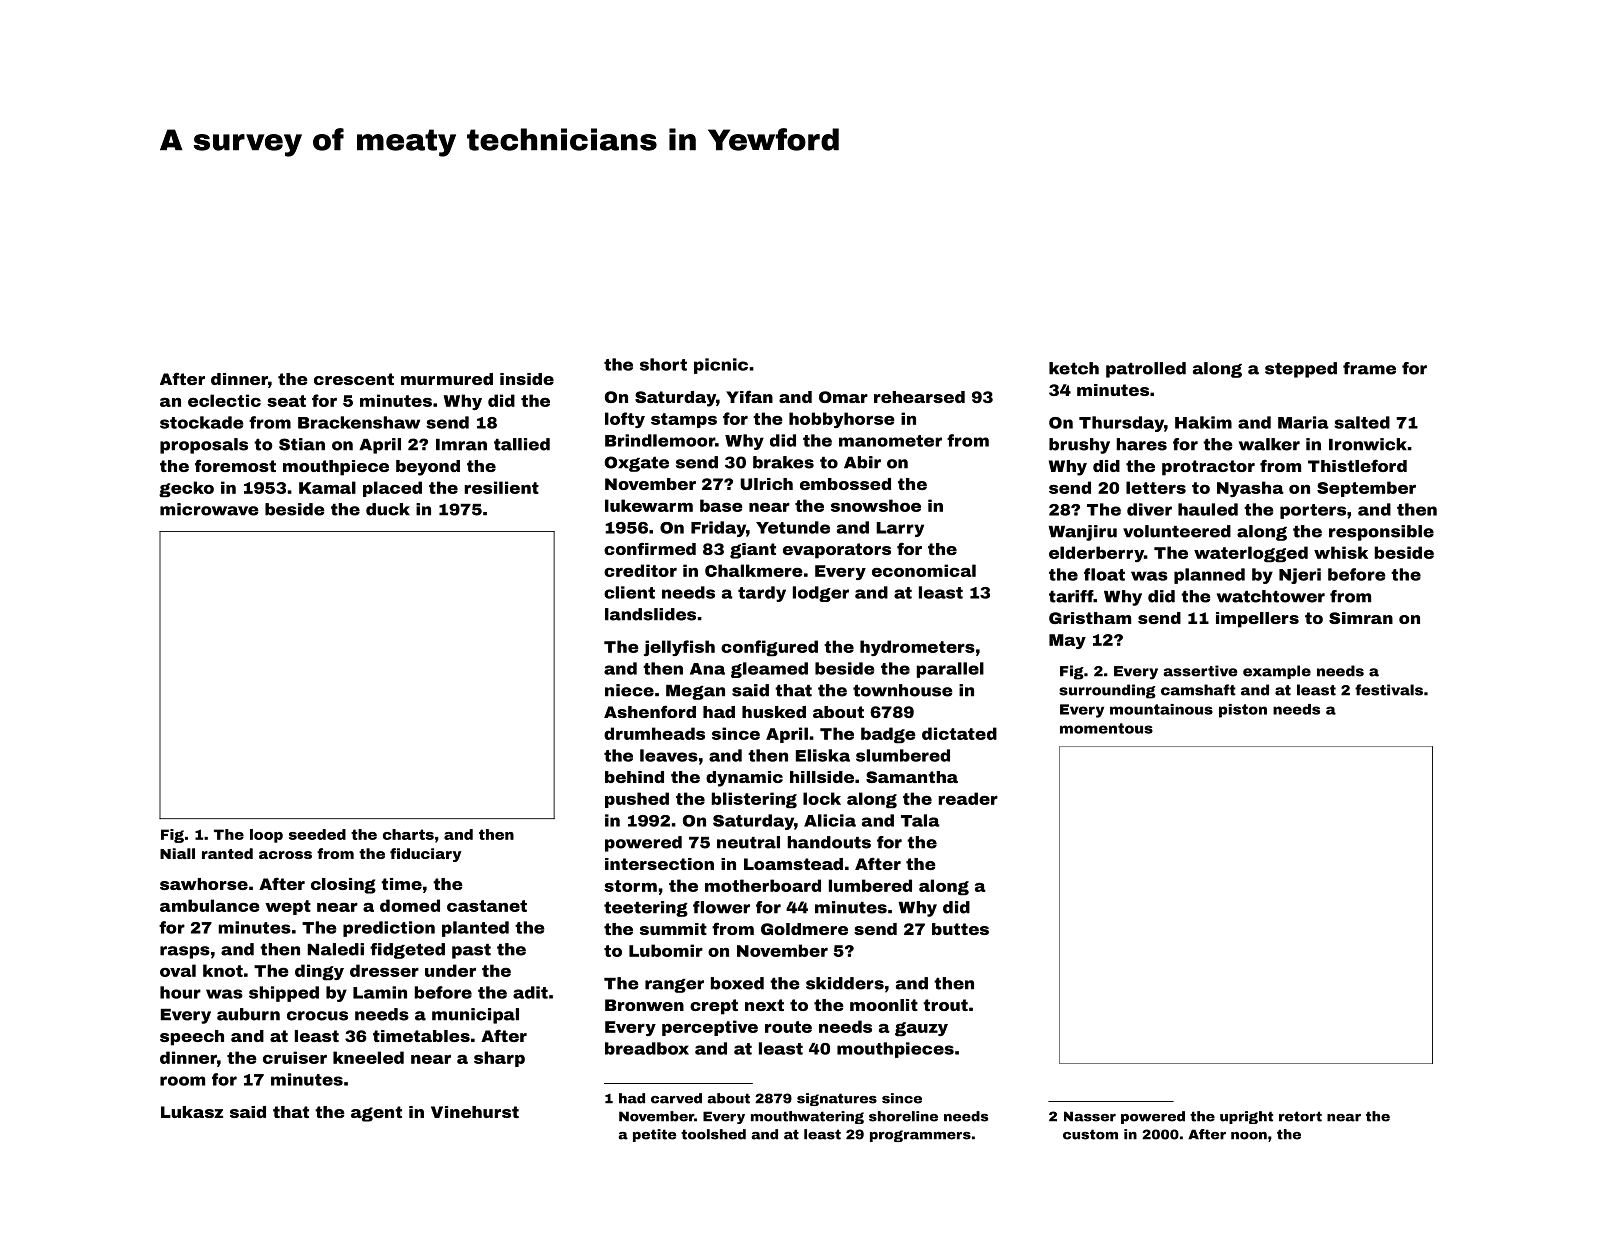  Describe the element at coordinates (917, 648) in the screenshot. I see `hydrometers` at that location.
